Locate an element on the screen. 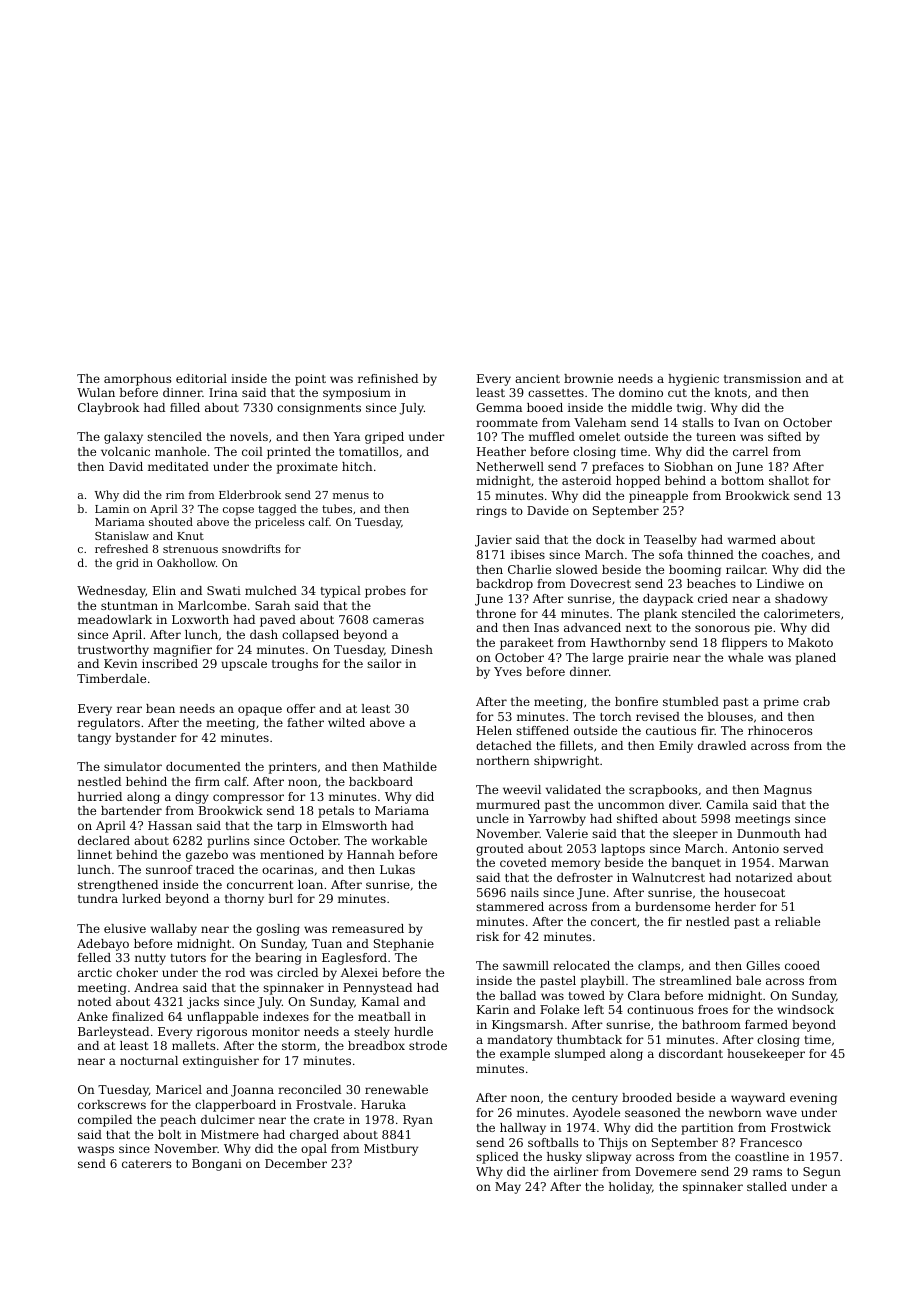  nocturnal is located at coordinates (149, 1060).
